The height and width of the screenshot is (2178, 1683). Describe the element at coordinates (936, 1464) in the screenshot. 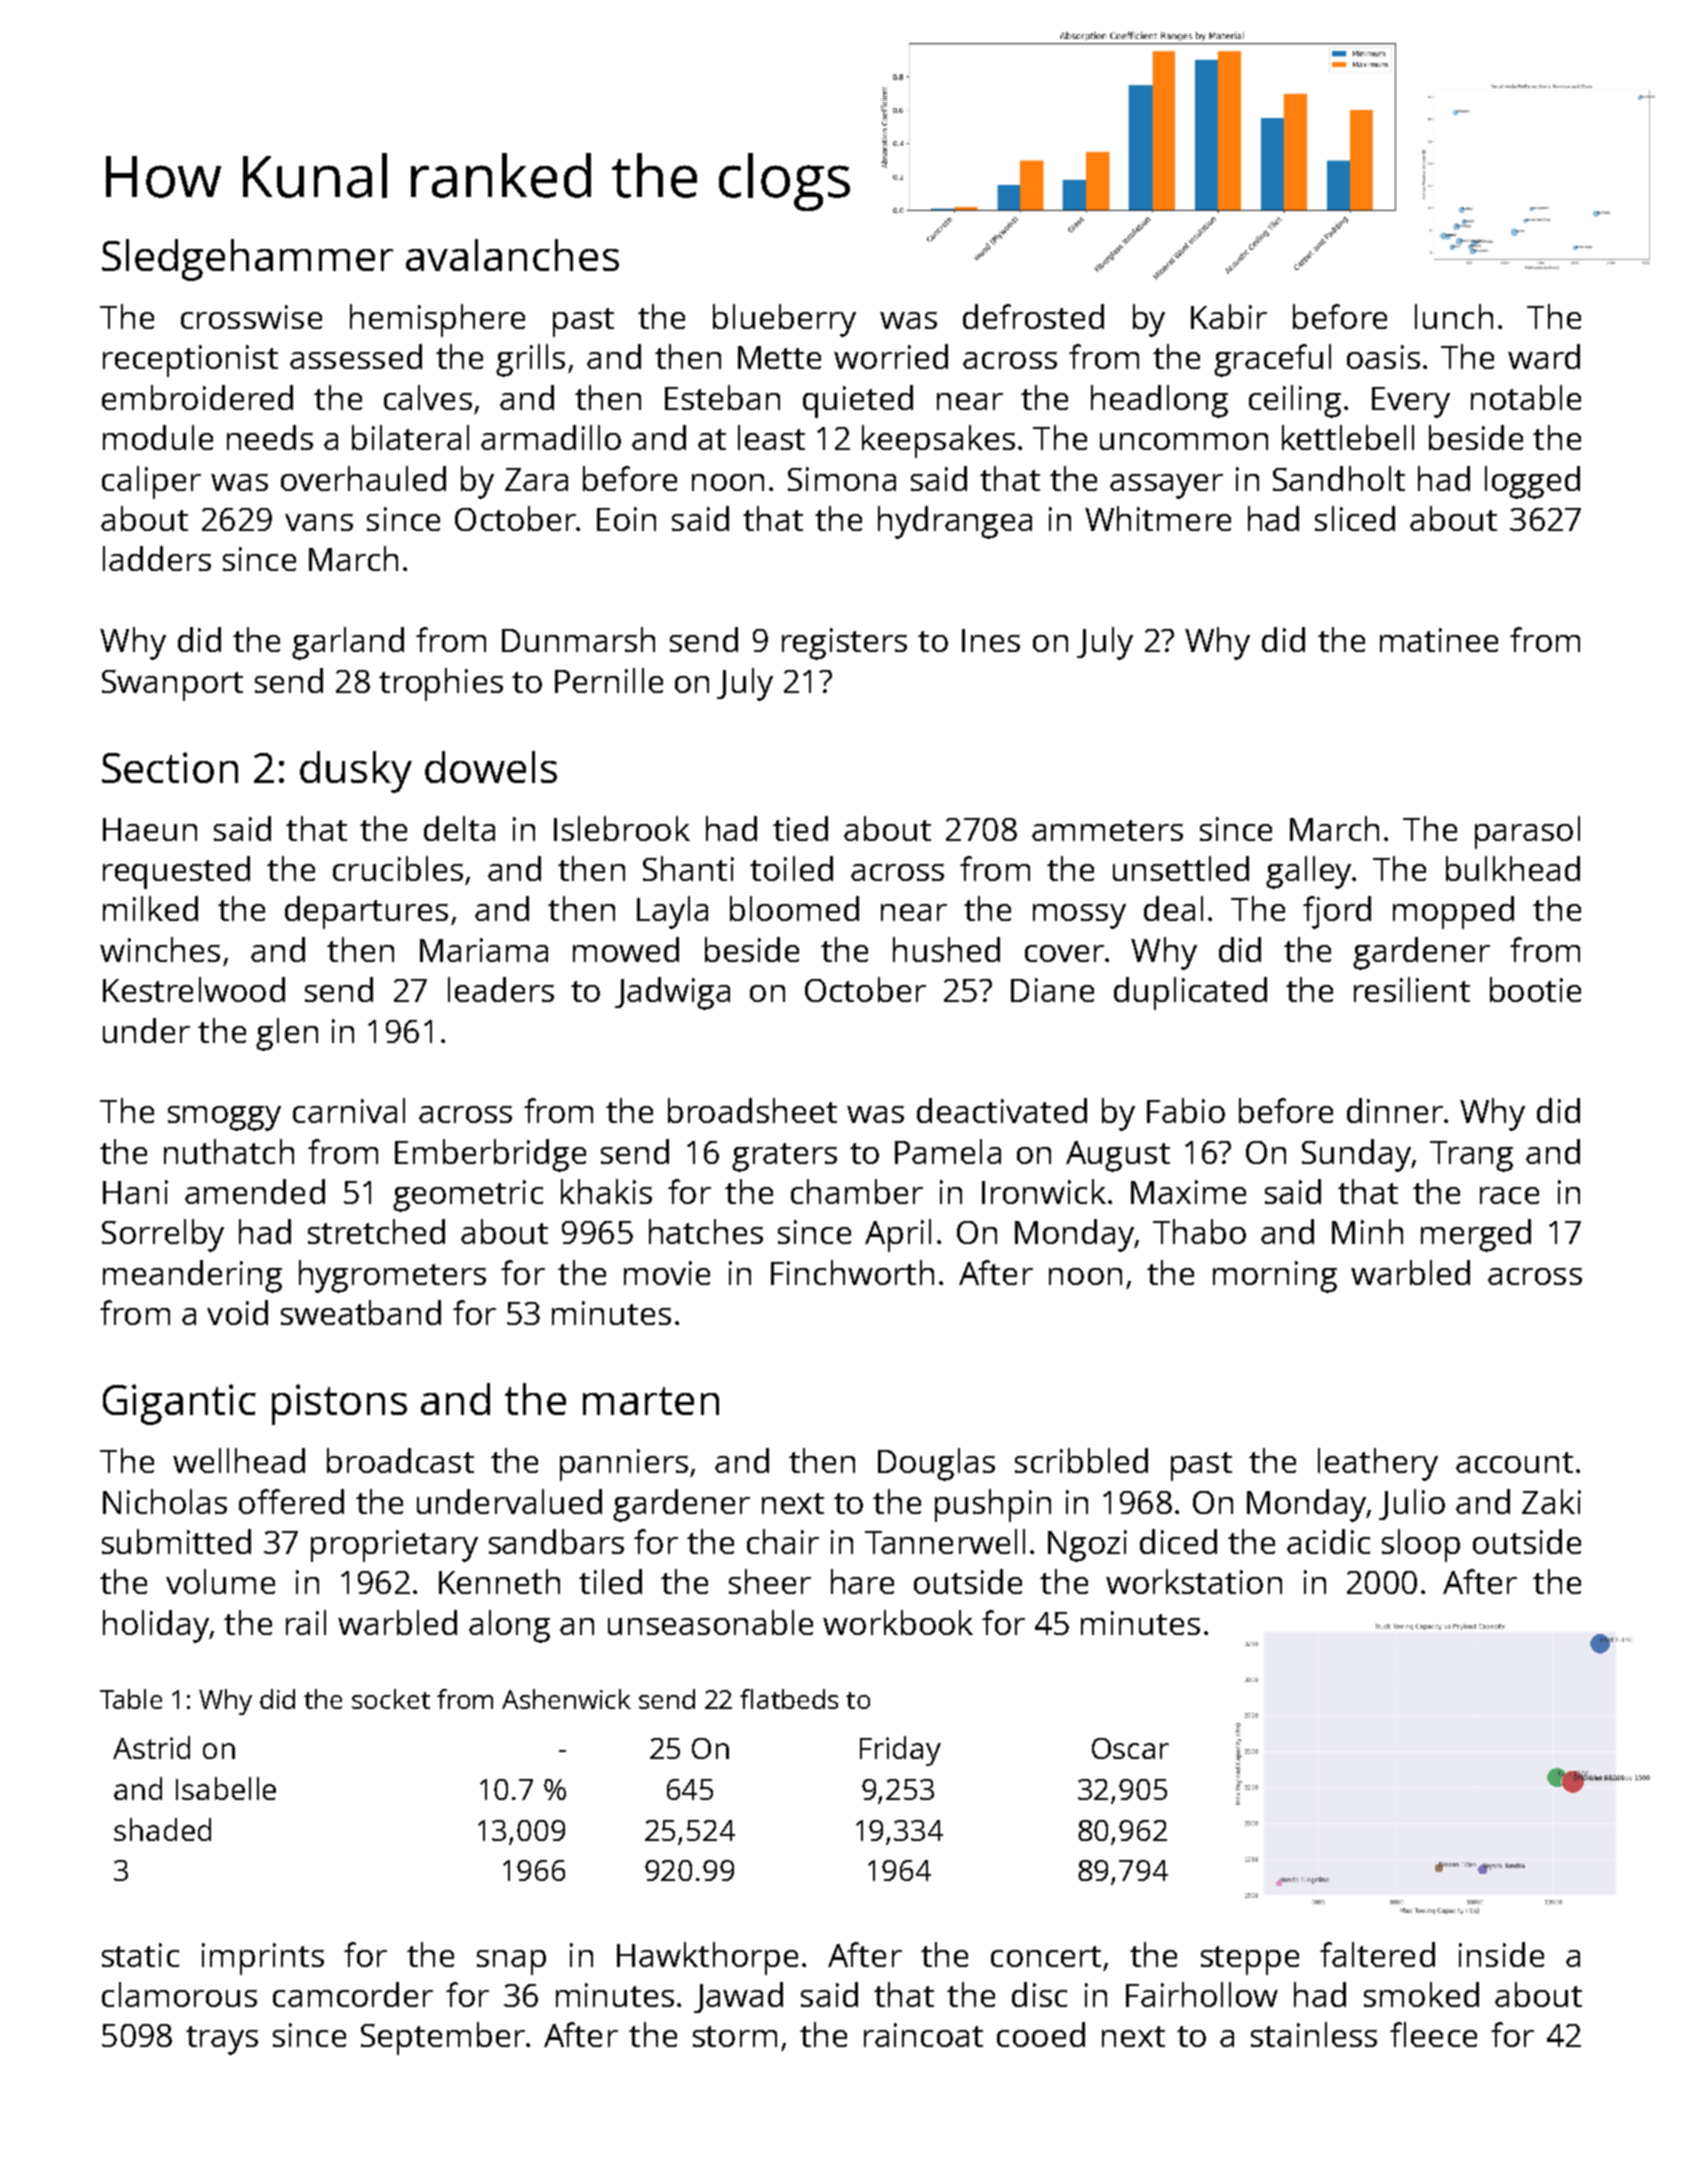

I see `Douglas` at that location.
